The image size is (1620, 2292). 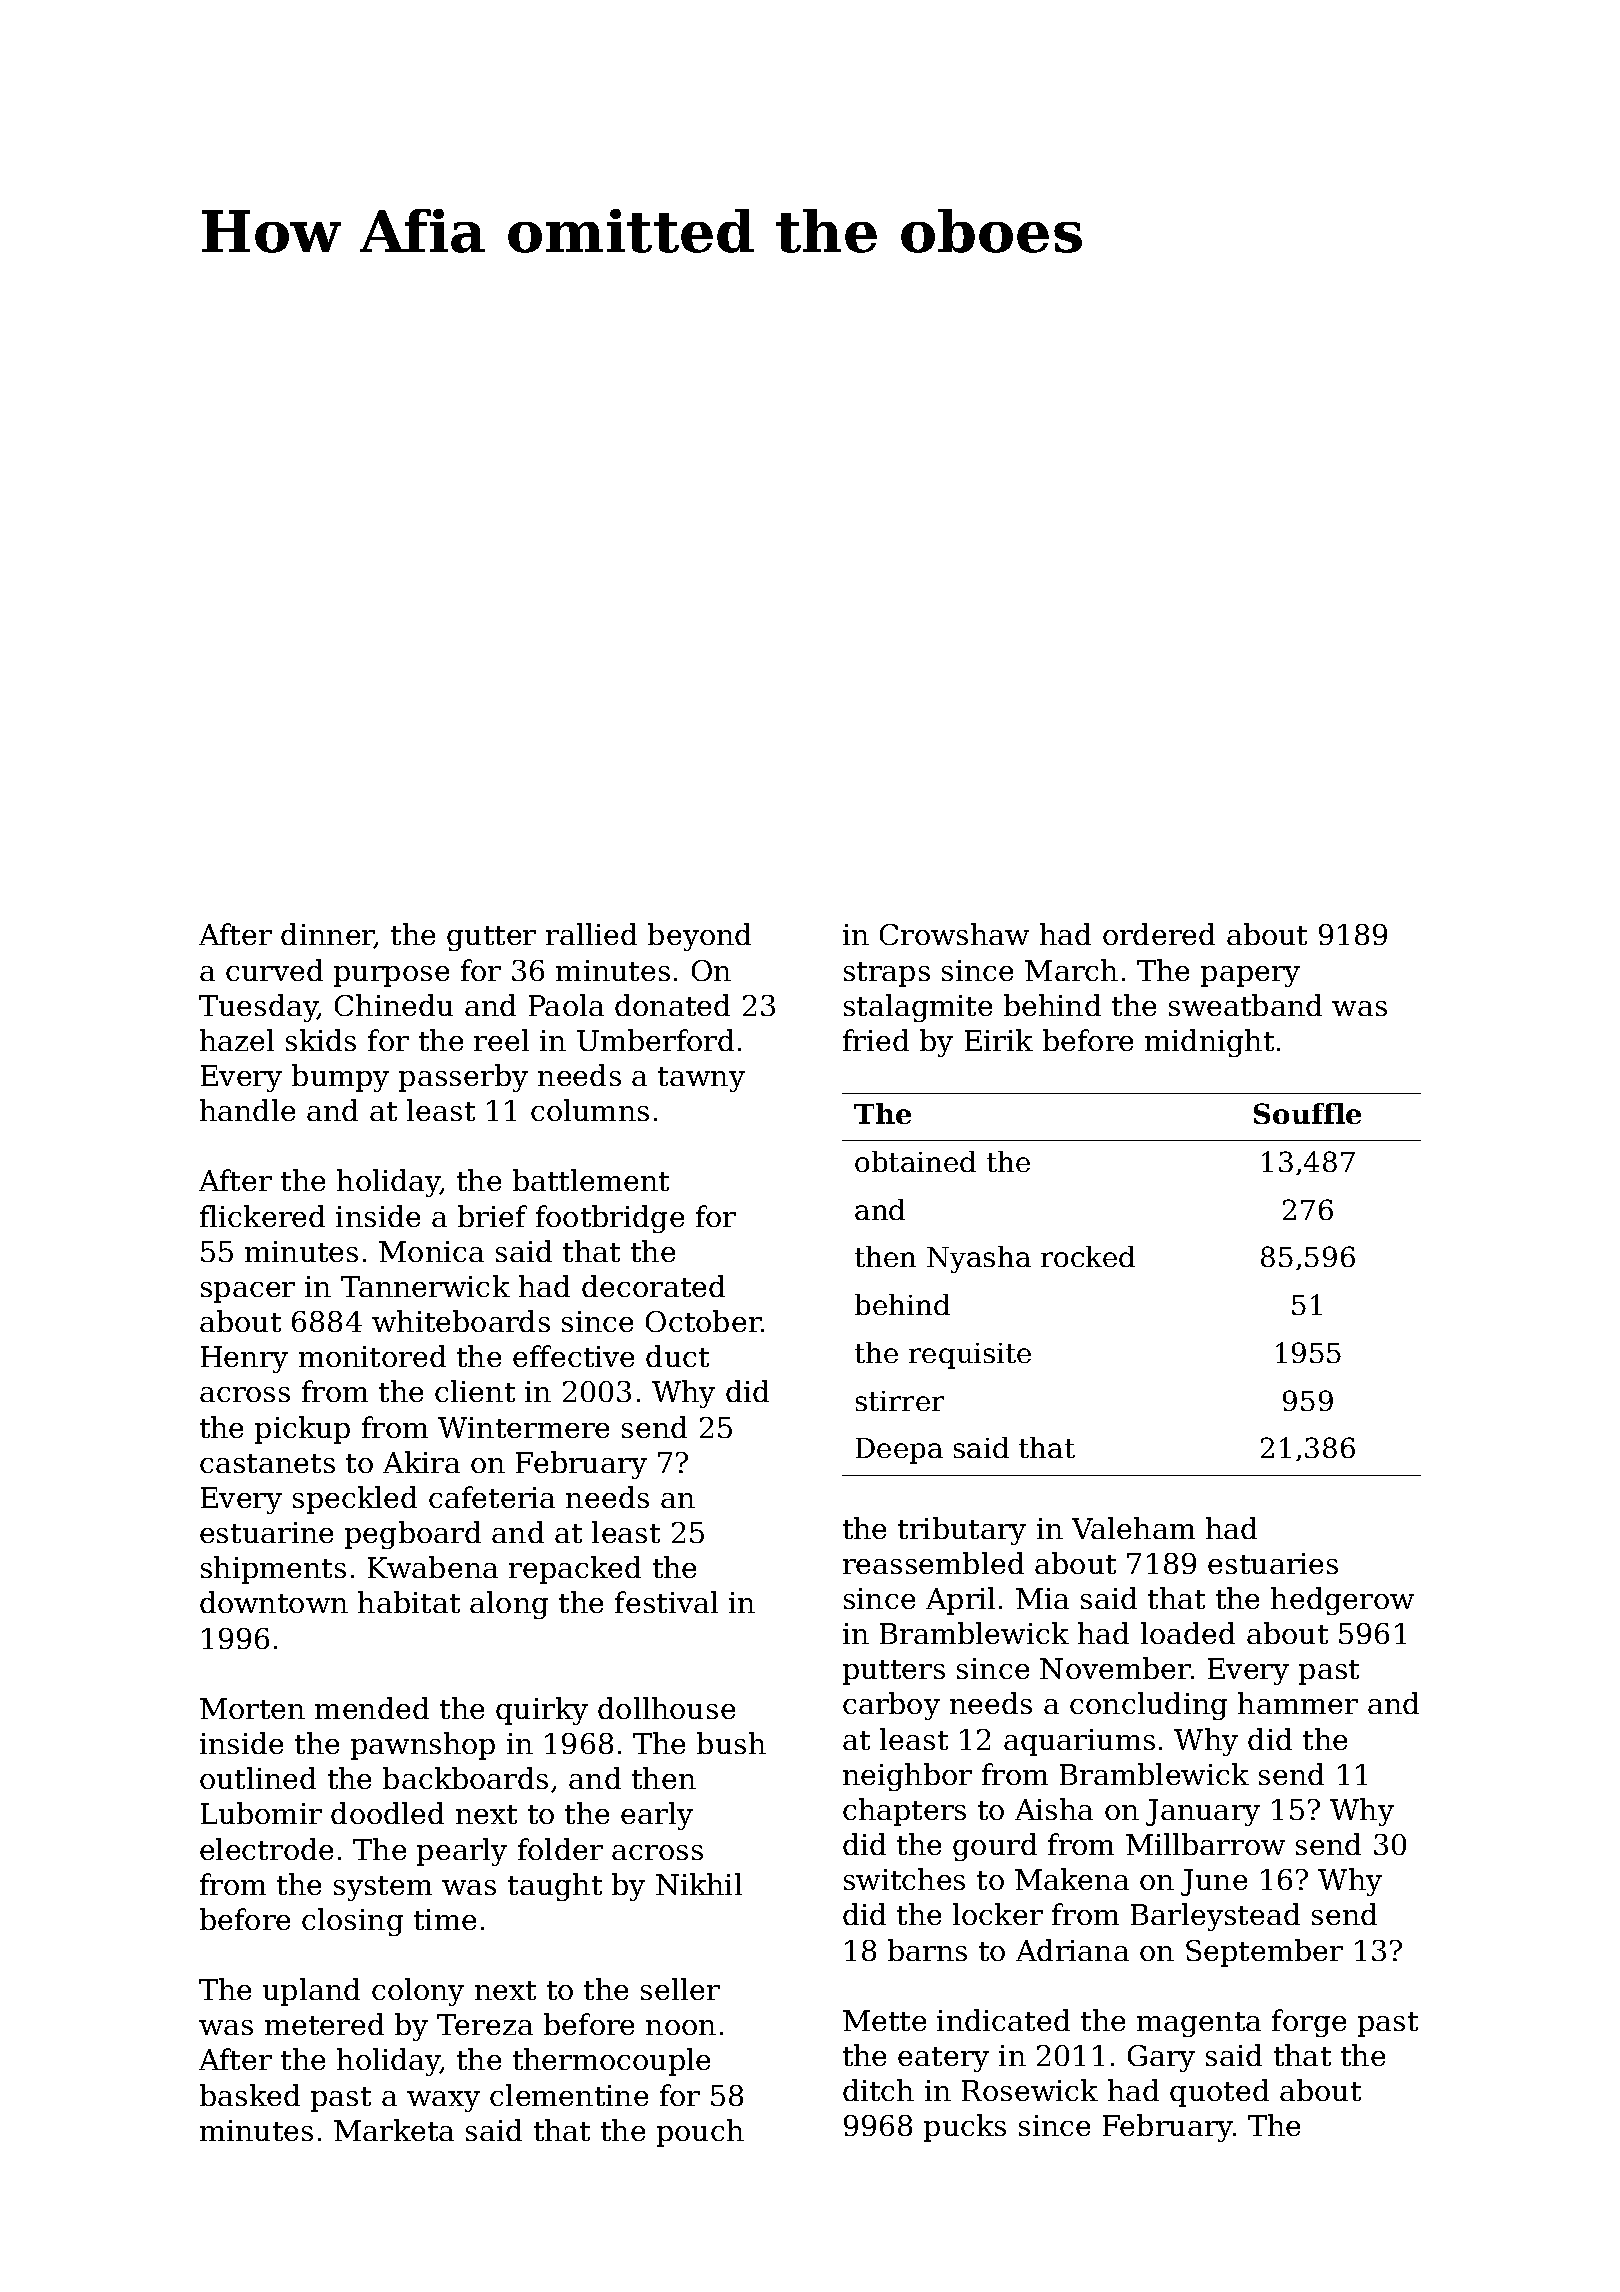 I want to click on October, so click(x=704, y=1321).
